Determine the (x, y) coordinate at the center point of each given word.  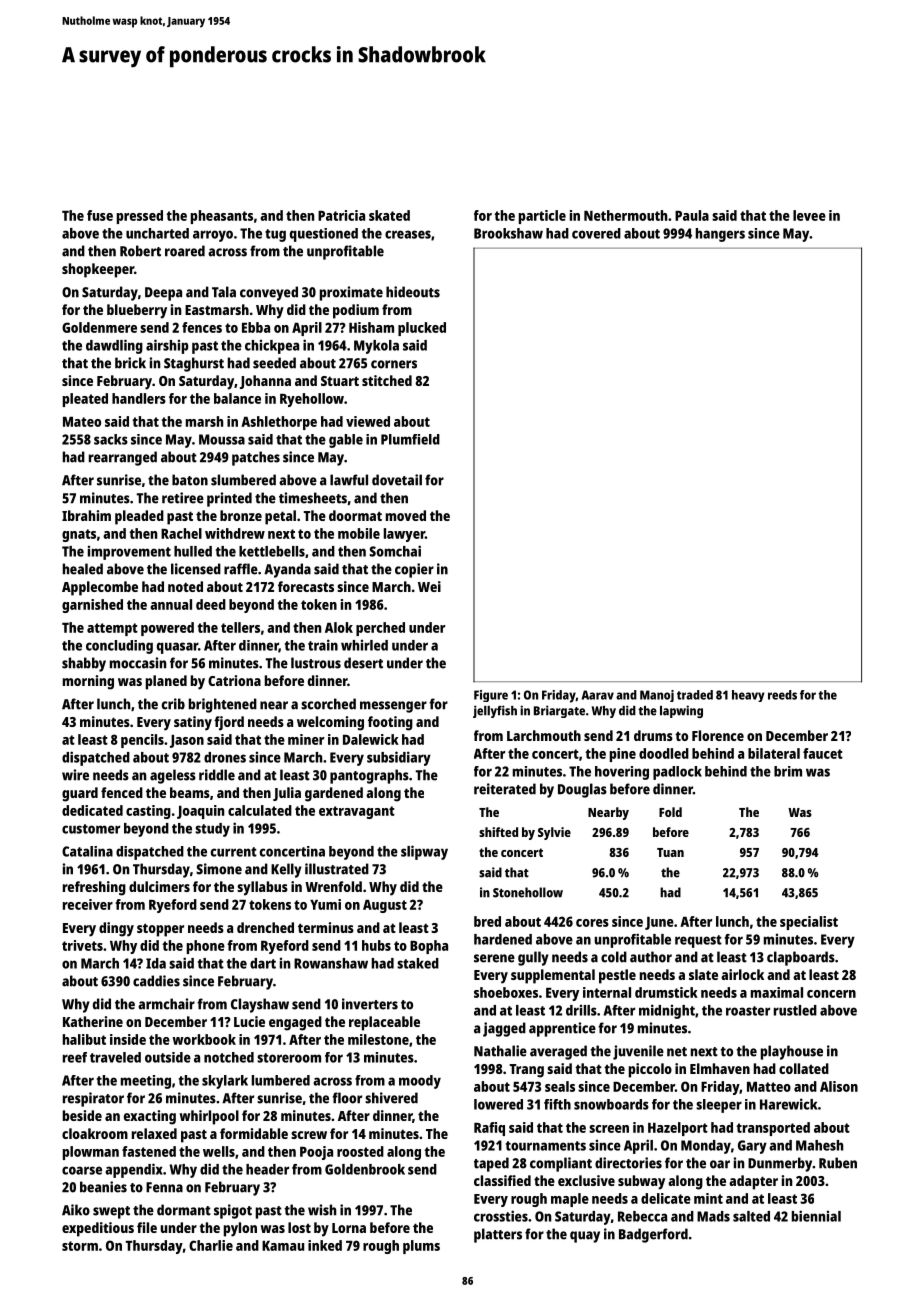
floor (347, 1098)
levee (809, 215)
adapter (753, 1182)
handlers (139, 398)
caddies (156, 981)
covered (596, 233)
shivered (391, 1098)
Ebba (256, 327)
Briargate (559, 711)
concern (831, 994)
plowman (91, 1153)
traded (695, 695)
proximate (351, 293)
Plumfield (410, 439)
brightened (223, 705)
